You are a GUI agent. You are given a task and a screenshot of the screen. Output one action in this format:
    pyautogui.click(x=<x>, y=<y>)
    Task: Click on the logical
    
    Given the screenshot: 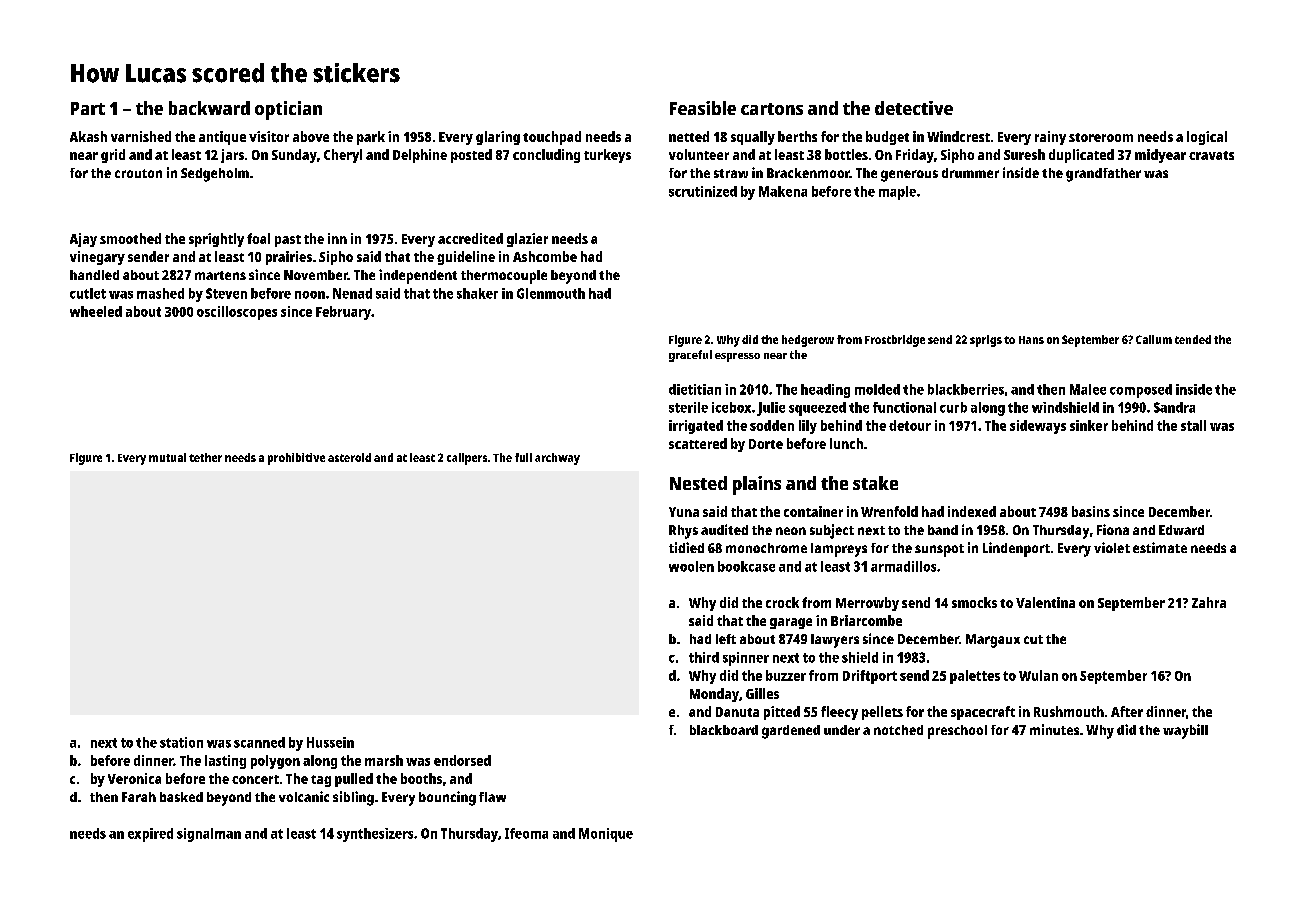 What is the action you would take?
    pyautogui.click(x=1207, y=138)
